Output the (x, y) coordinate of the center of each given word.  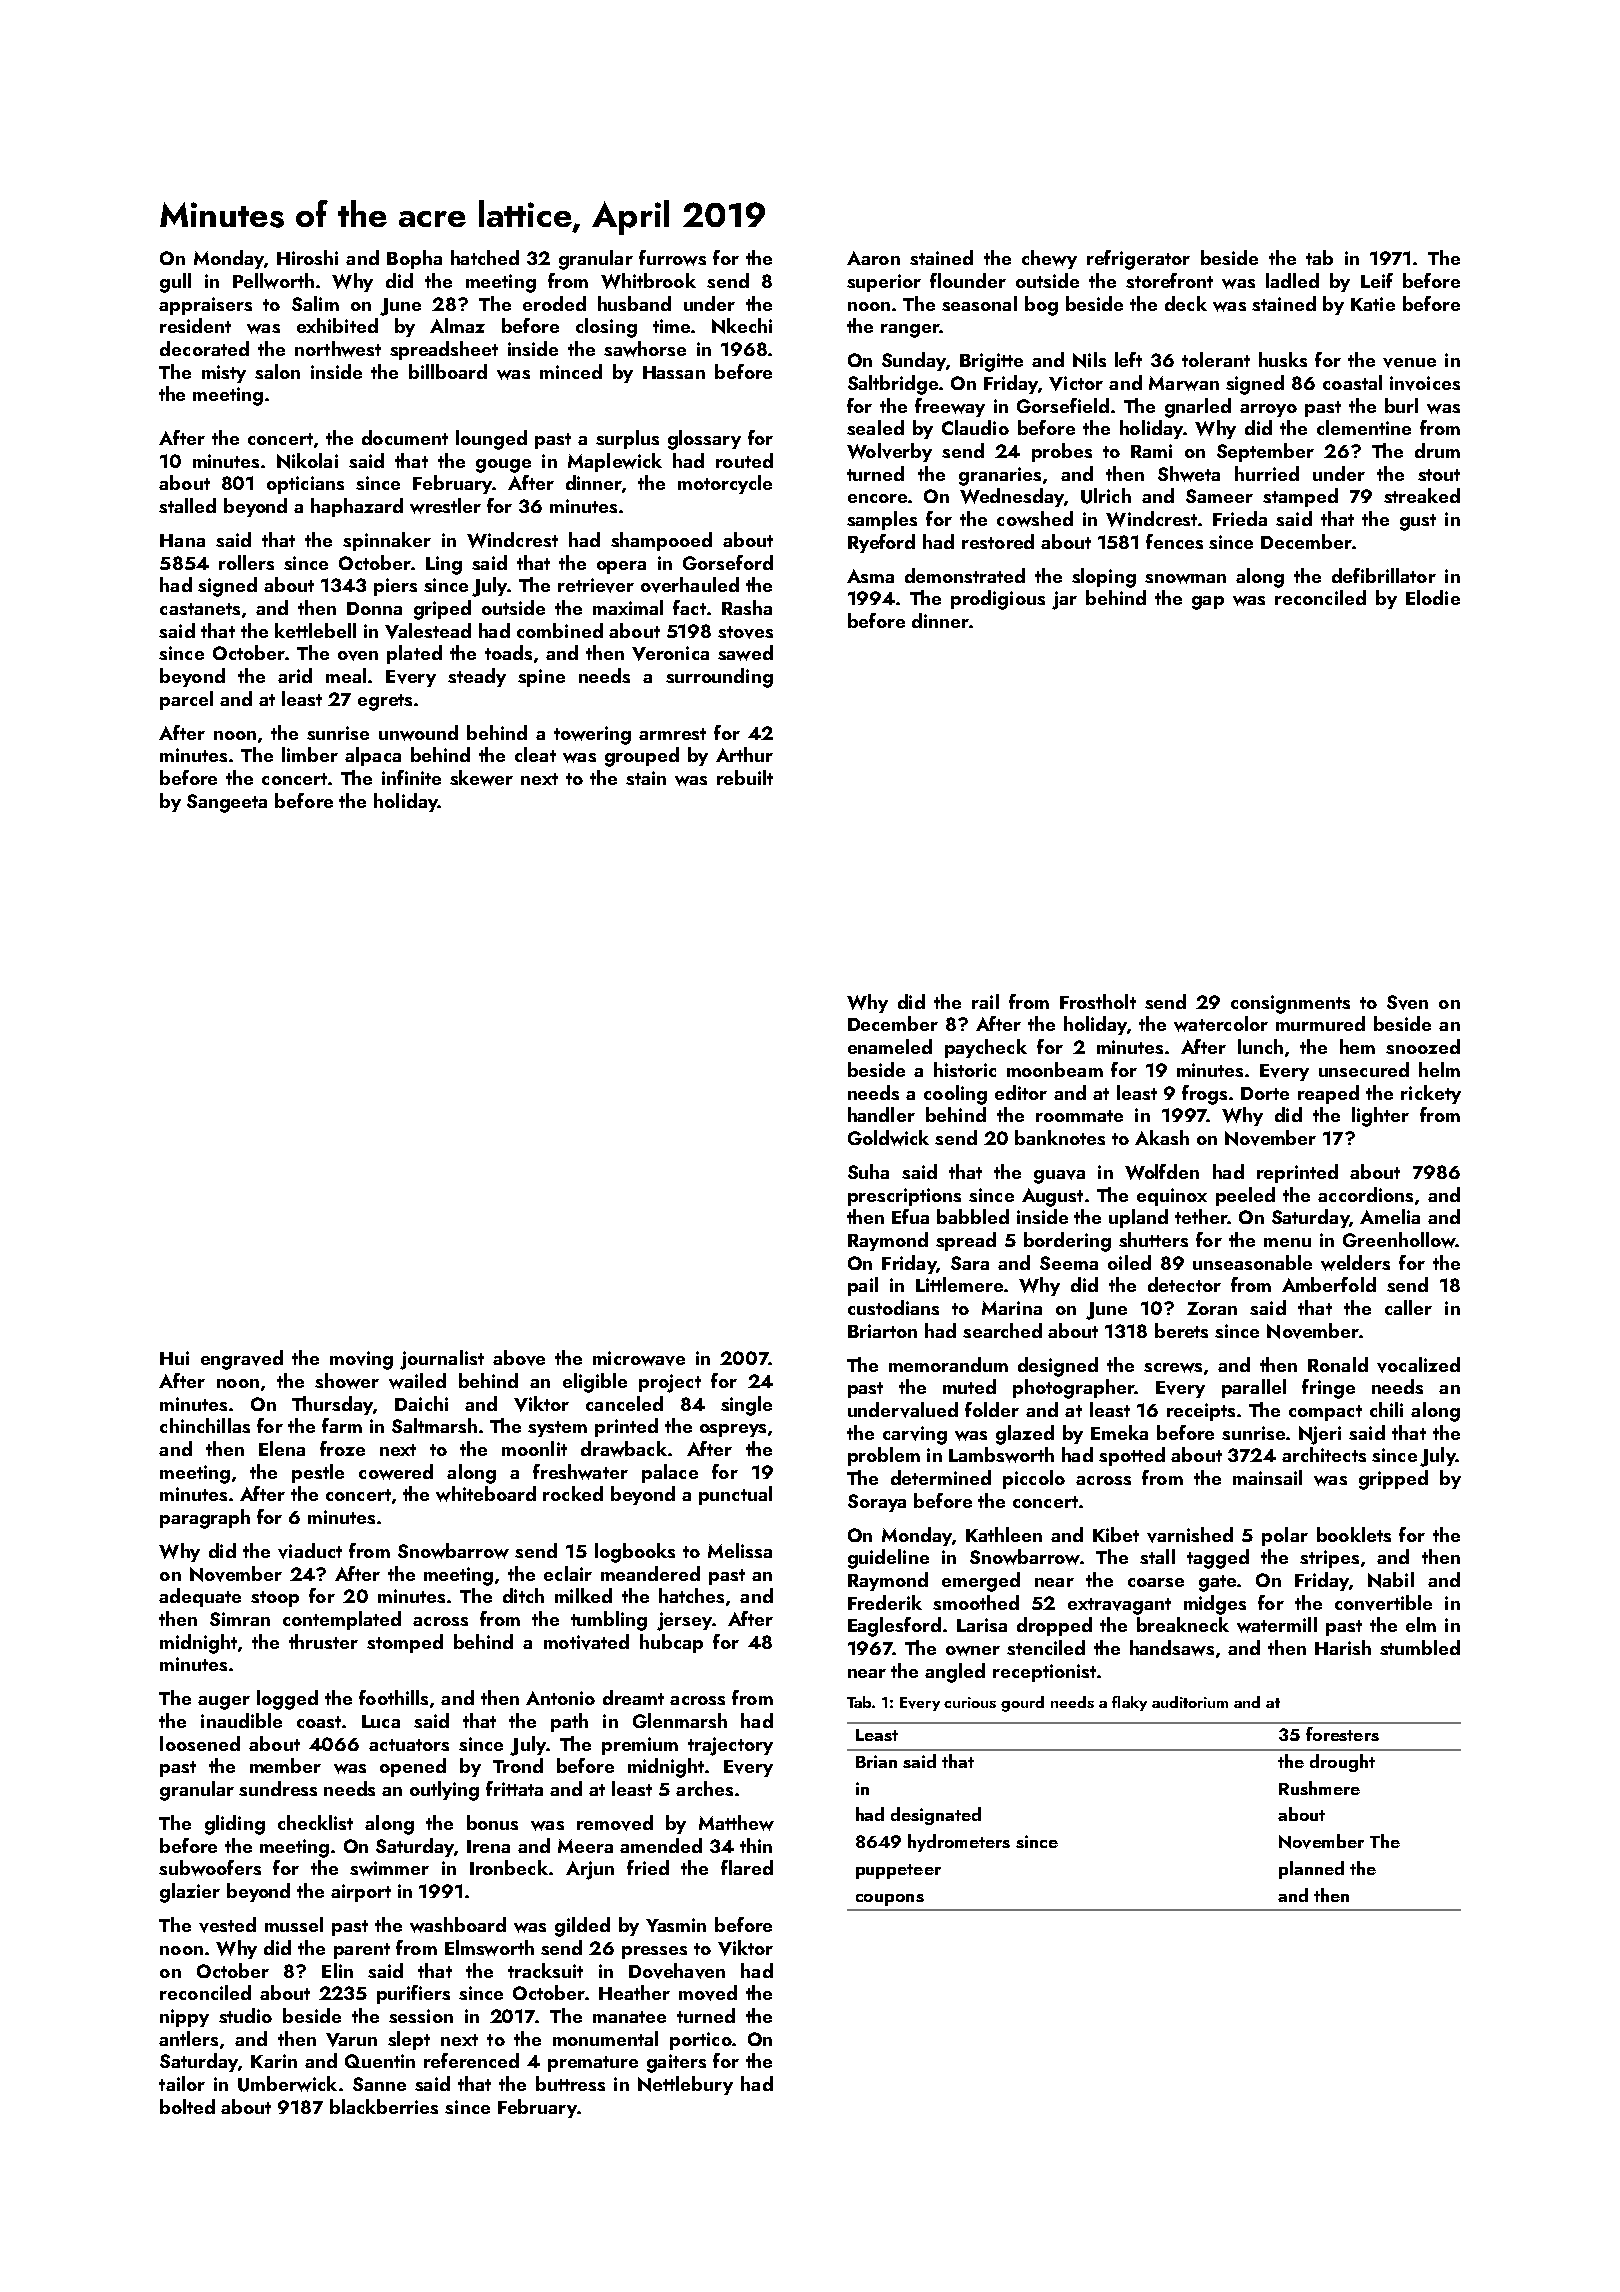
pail (863, 1286)
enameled (890, 1046)
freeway (950, 407)
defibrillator (1384, 575)
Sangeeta (227, 803)
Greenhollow (1399, 1240)
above (519, 1358)
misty (224, 374)
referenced (471, 2060)
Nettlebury (685, 2085)
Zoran (1212, 1308)
